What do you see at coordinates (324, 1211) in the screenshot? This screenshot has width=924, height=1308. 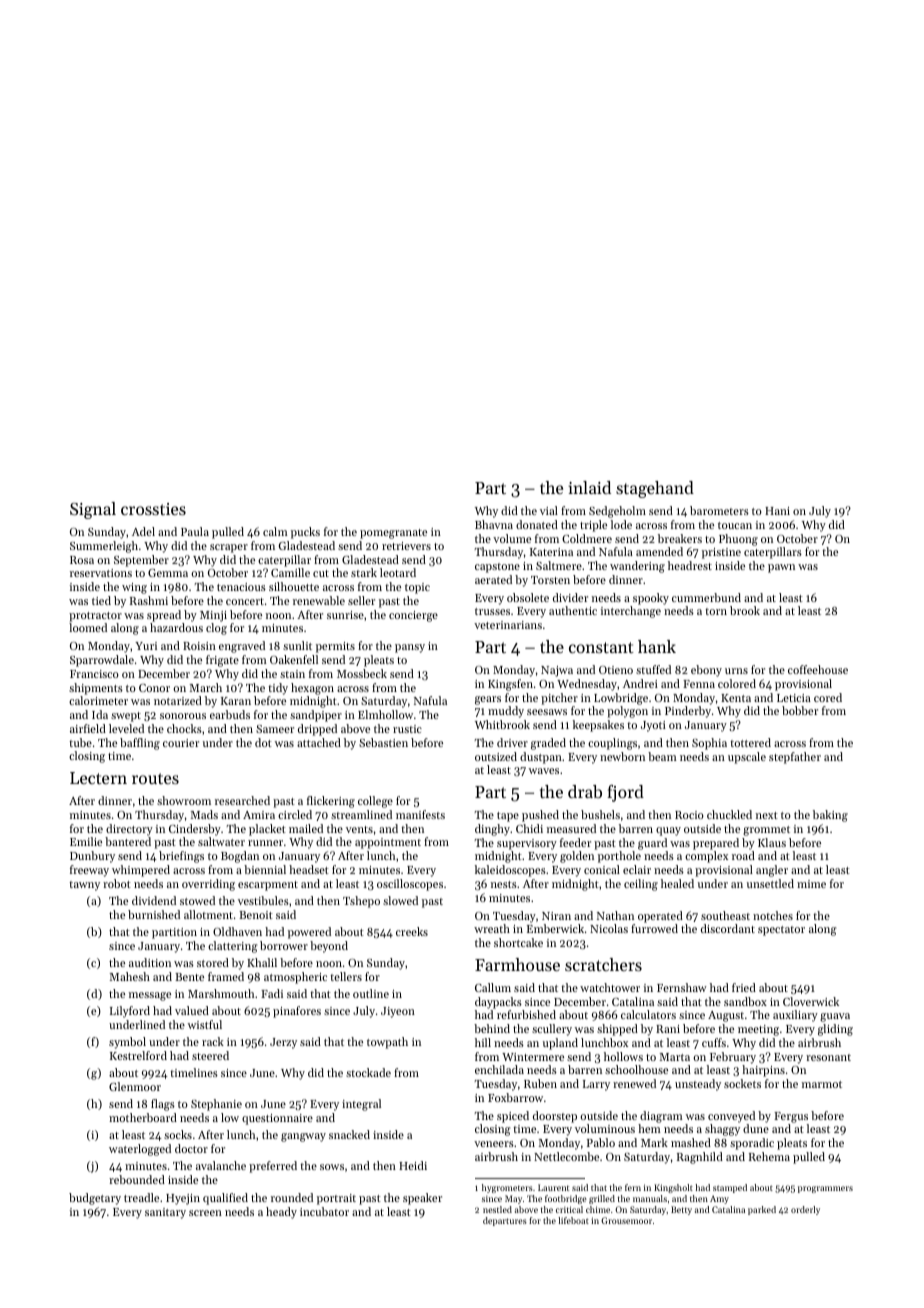 I see `incubator` at bounding box center [324, 1211].
